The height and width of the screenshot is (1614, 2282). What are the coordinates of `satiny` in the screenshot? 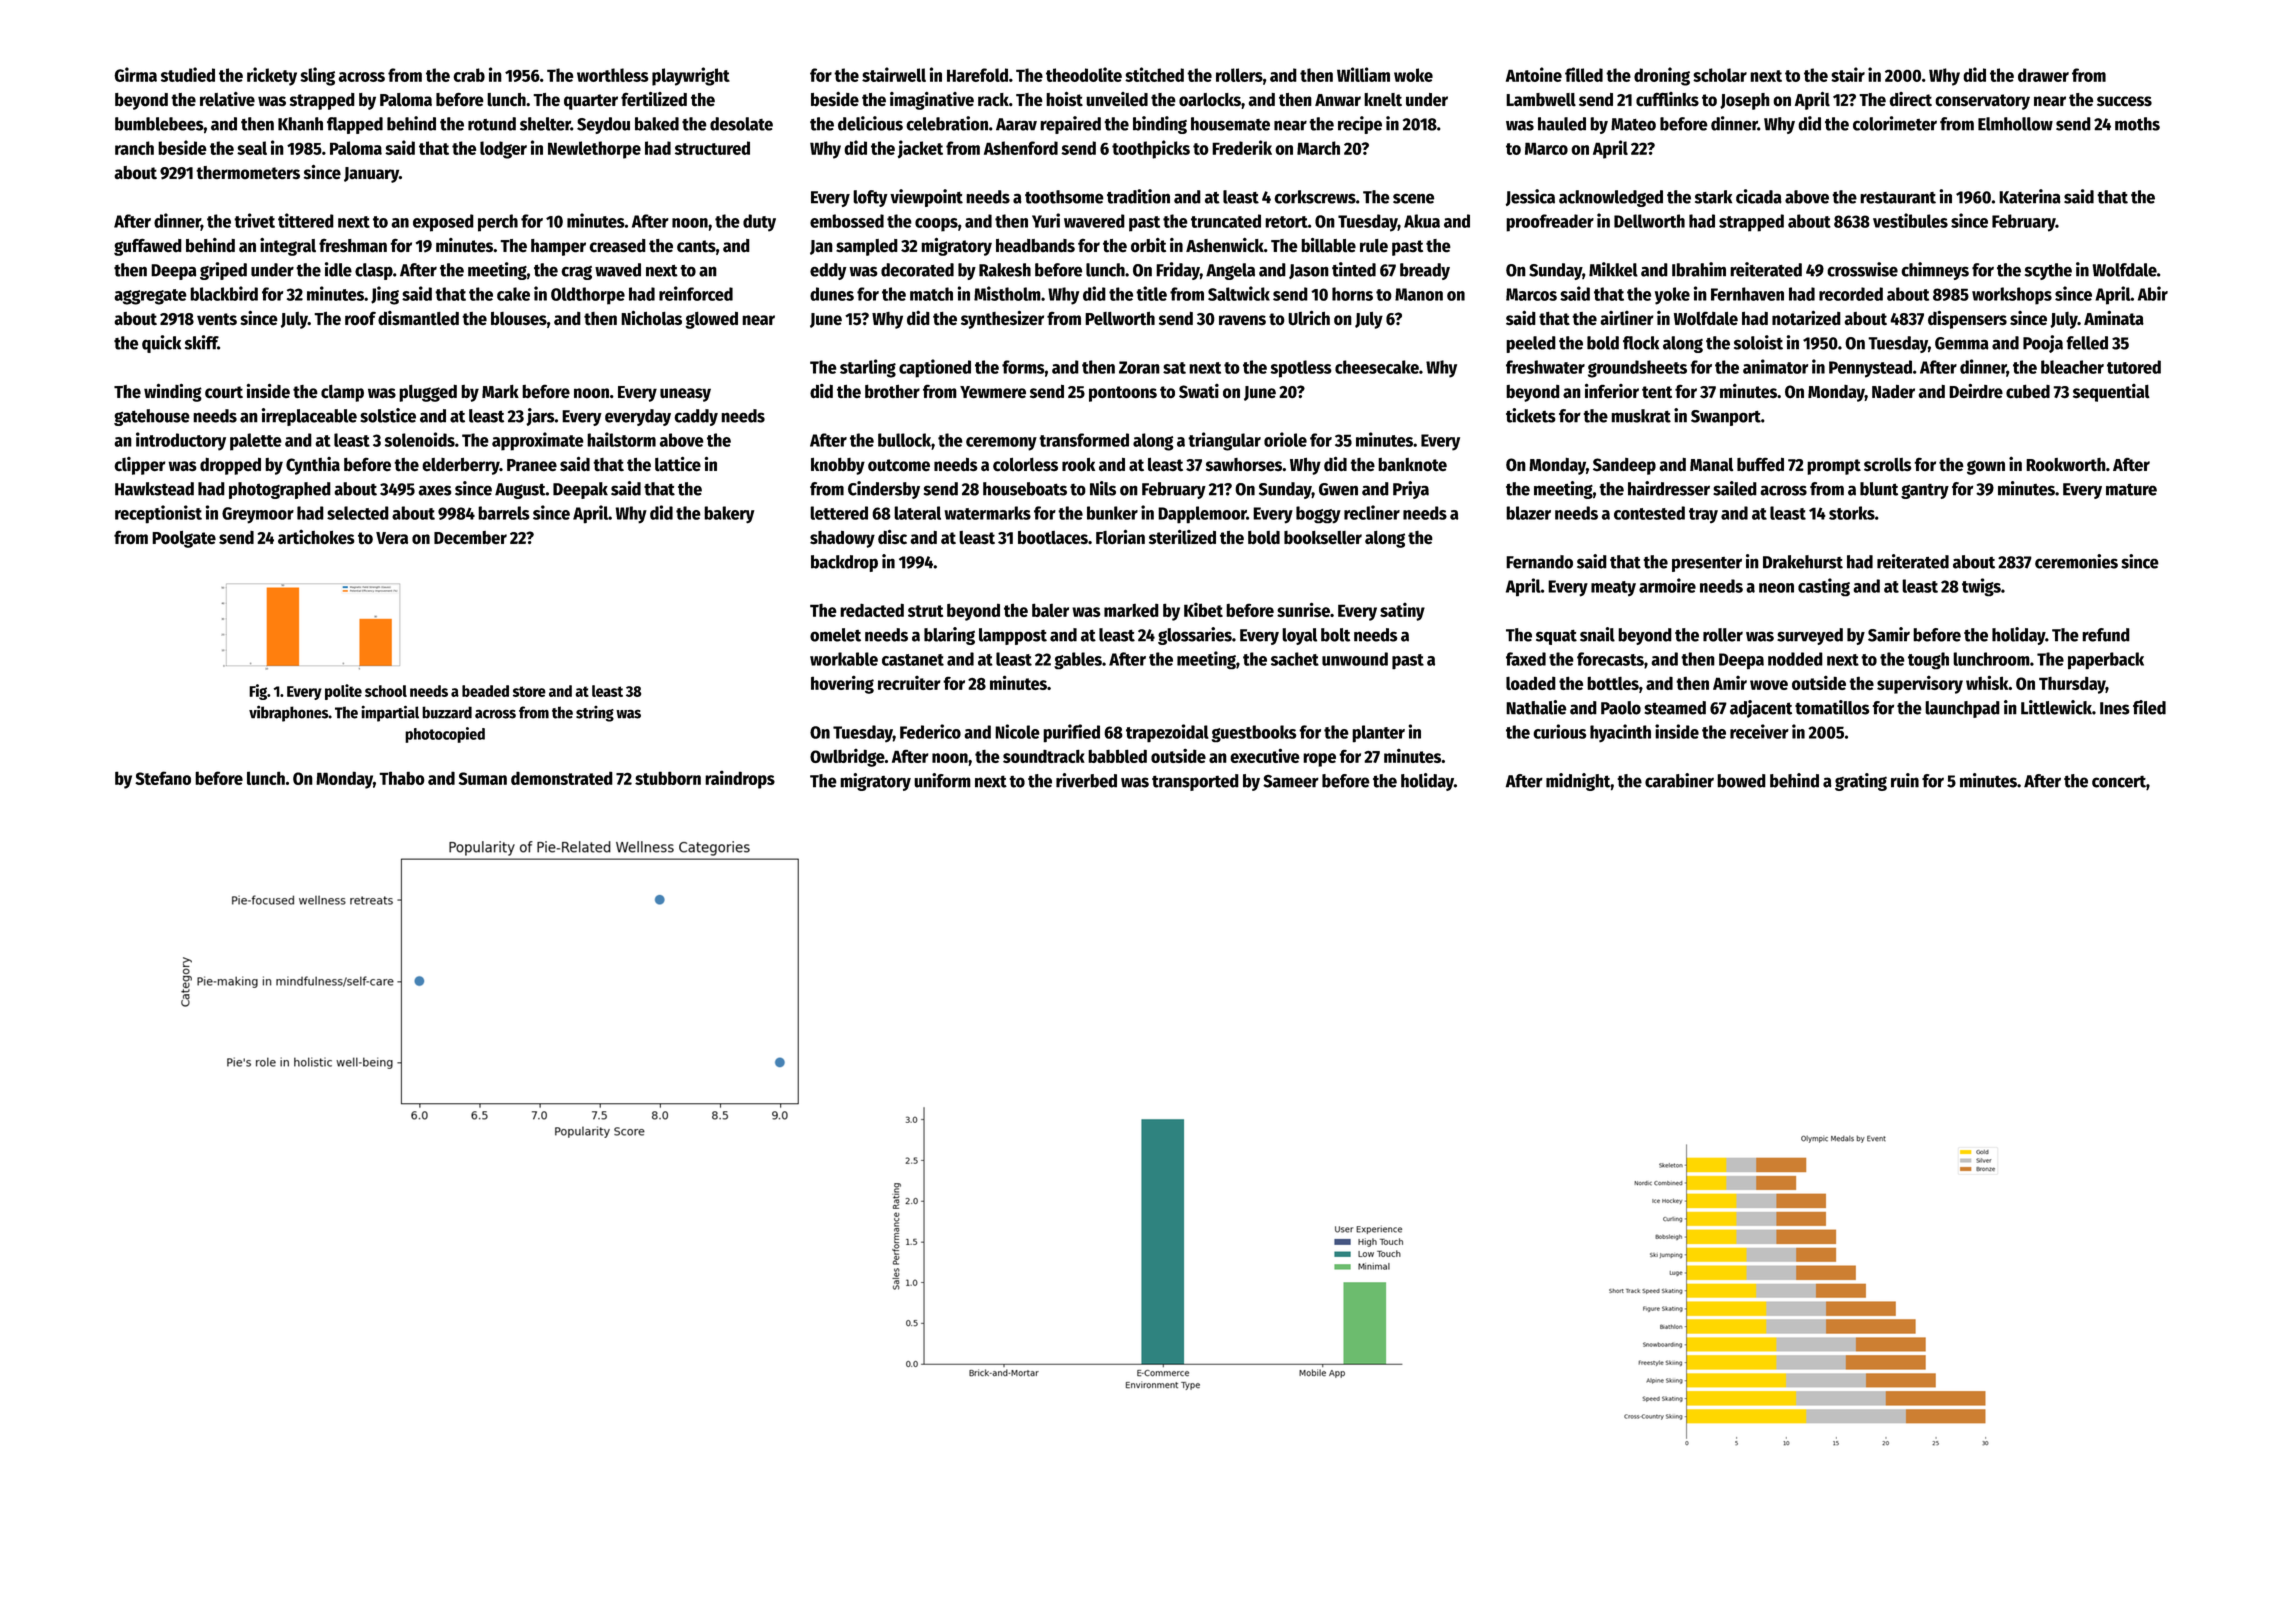 It's located at (1402, 611).
